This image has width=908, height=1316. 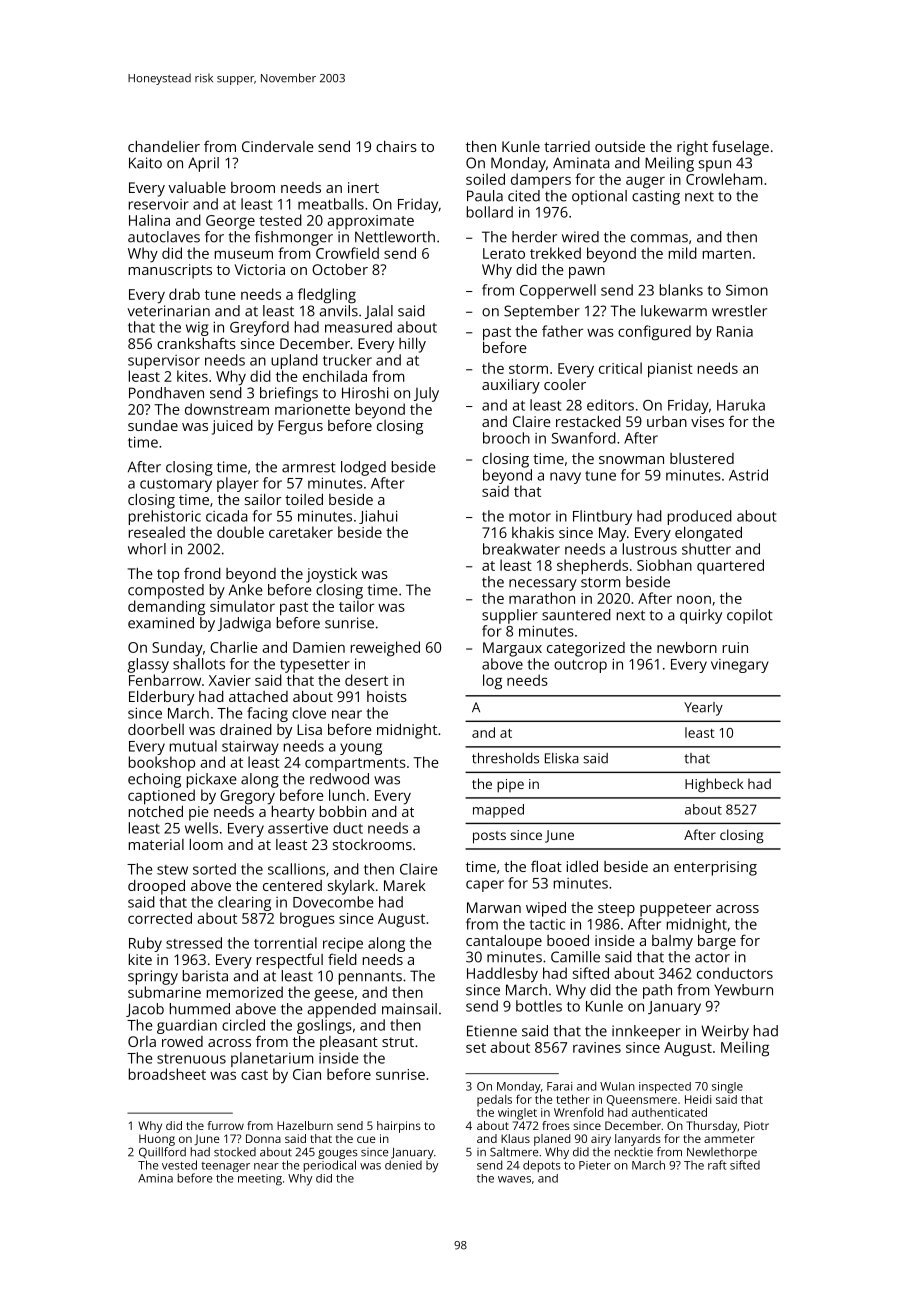 I want to click on strenuous, so click(x=191, y=1059).
